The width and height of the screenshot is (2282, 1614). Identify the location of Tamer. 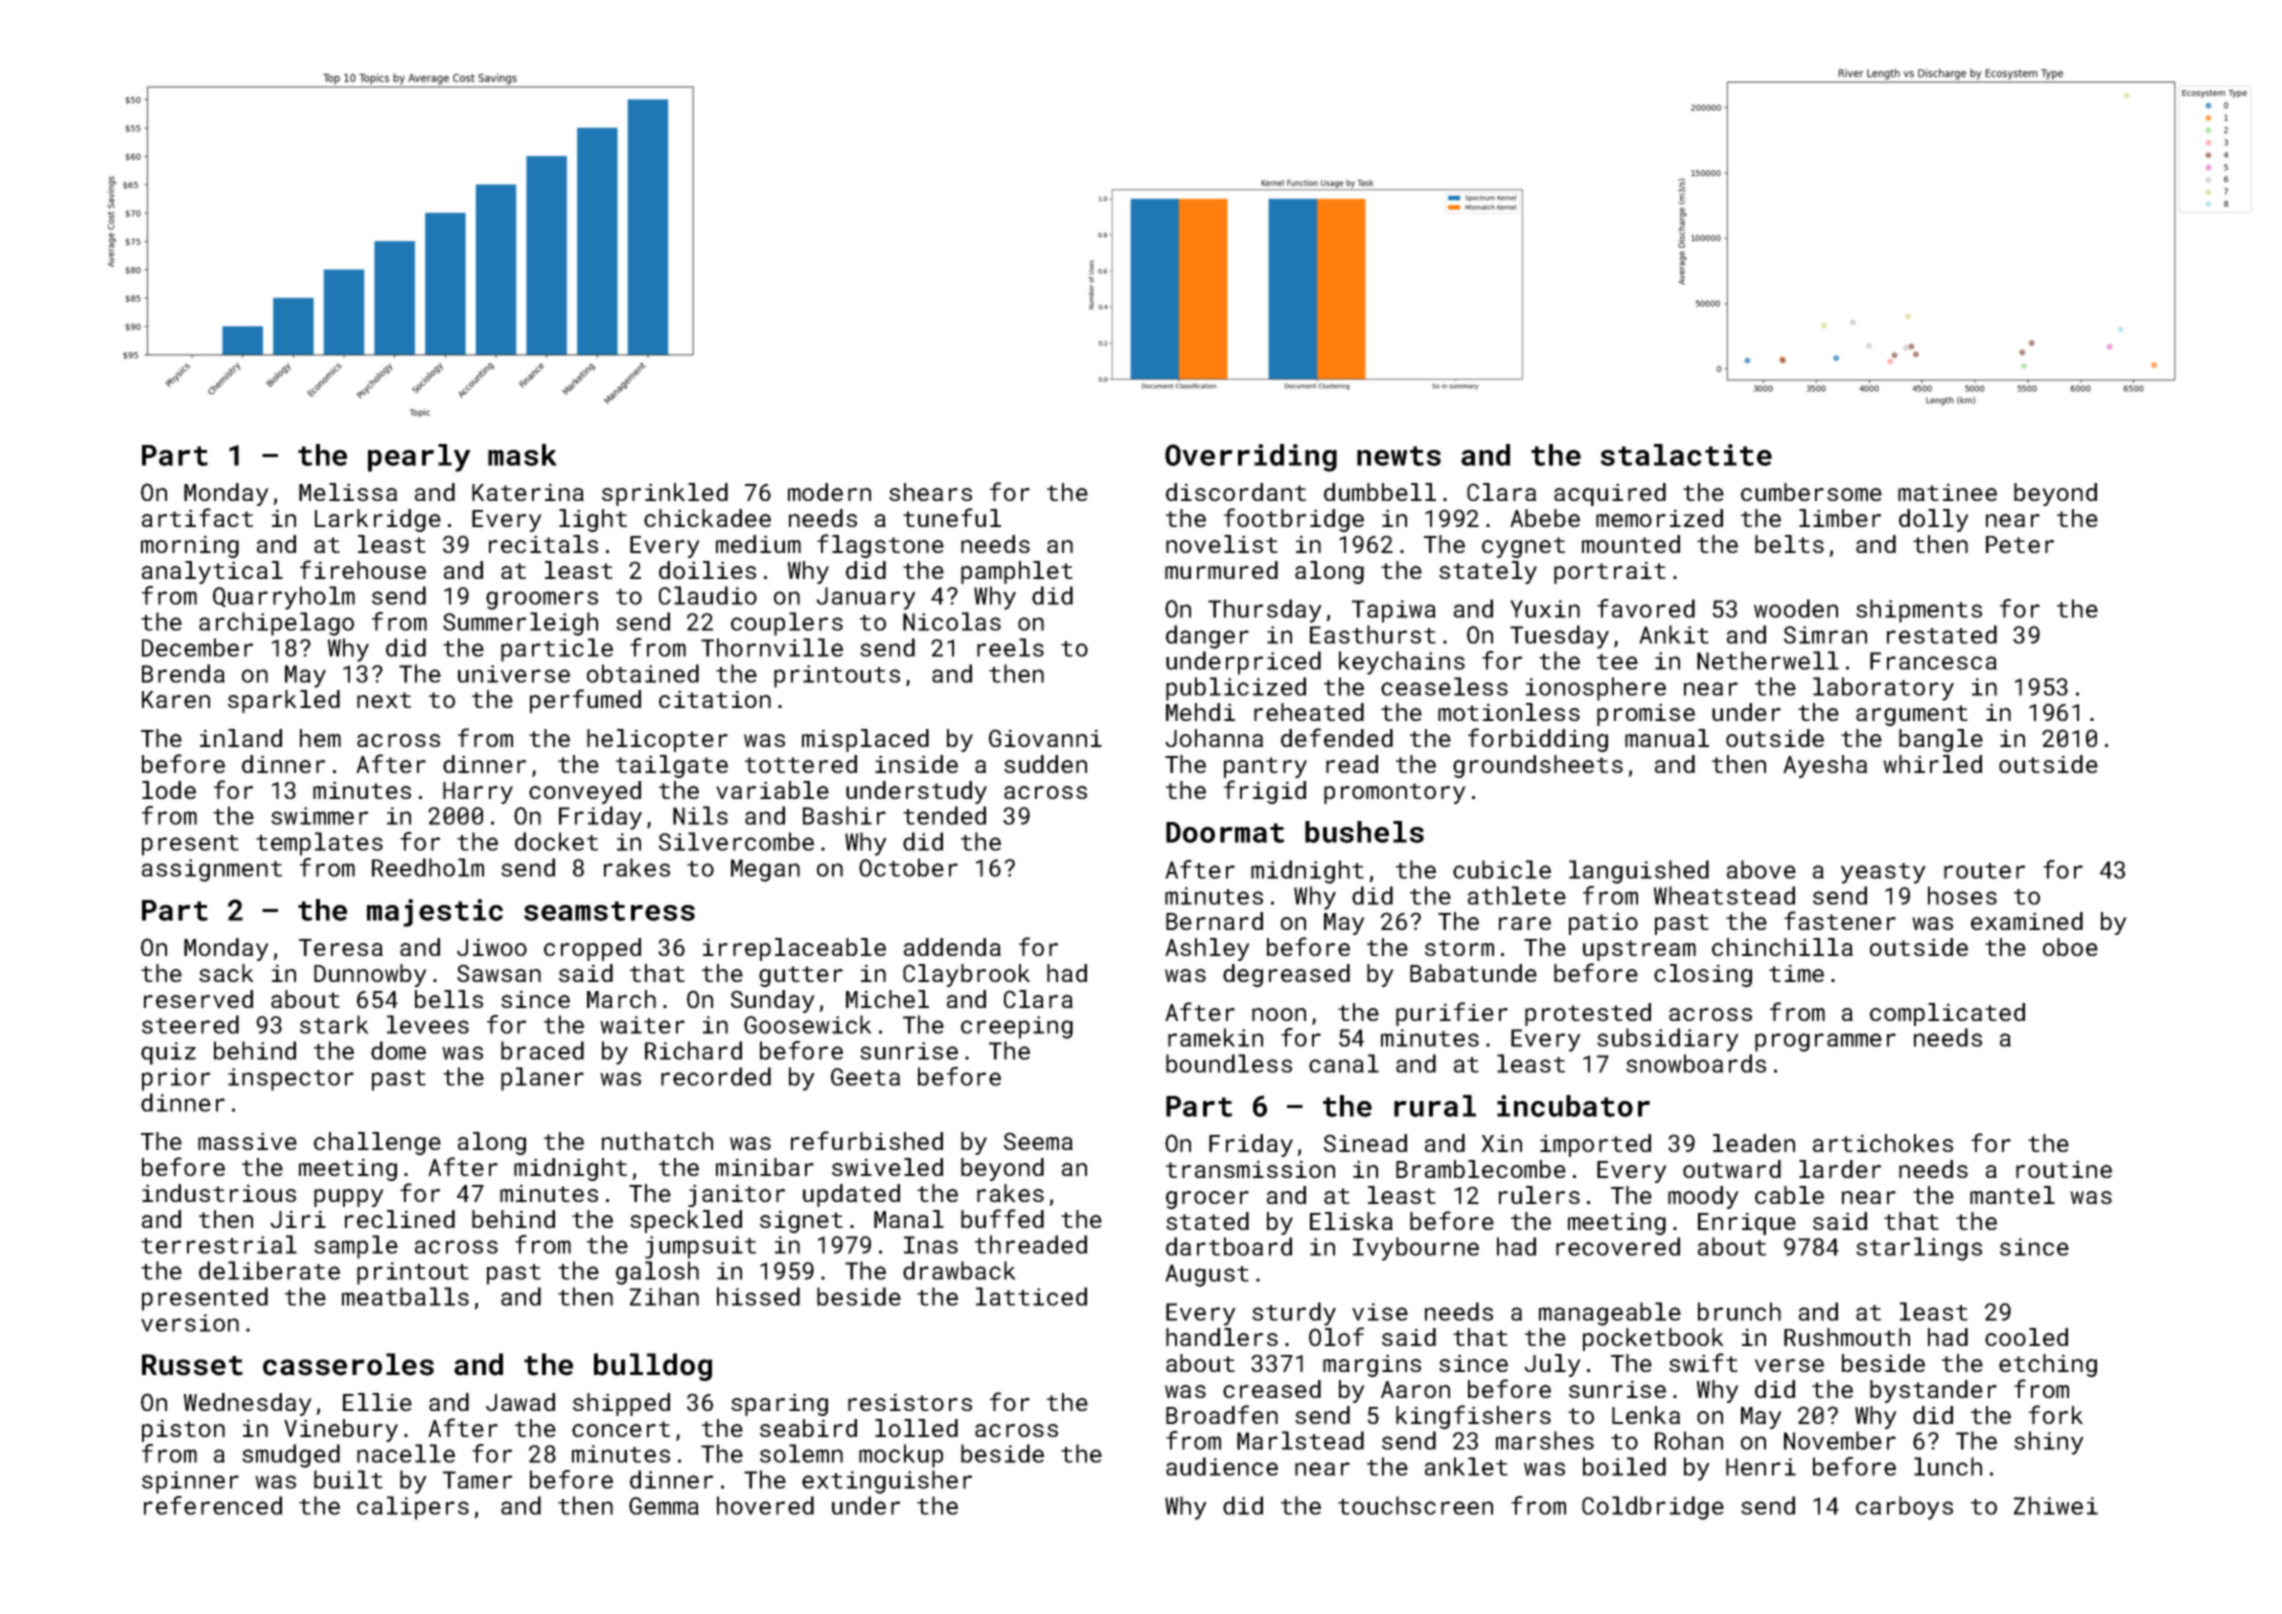
(477, 1480).
